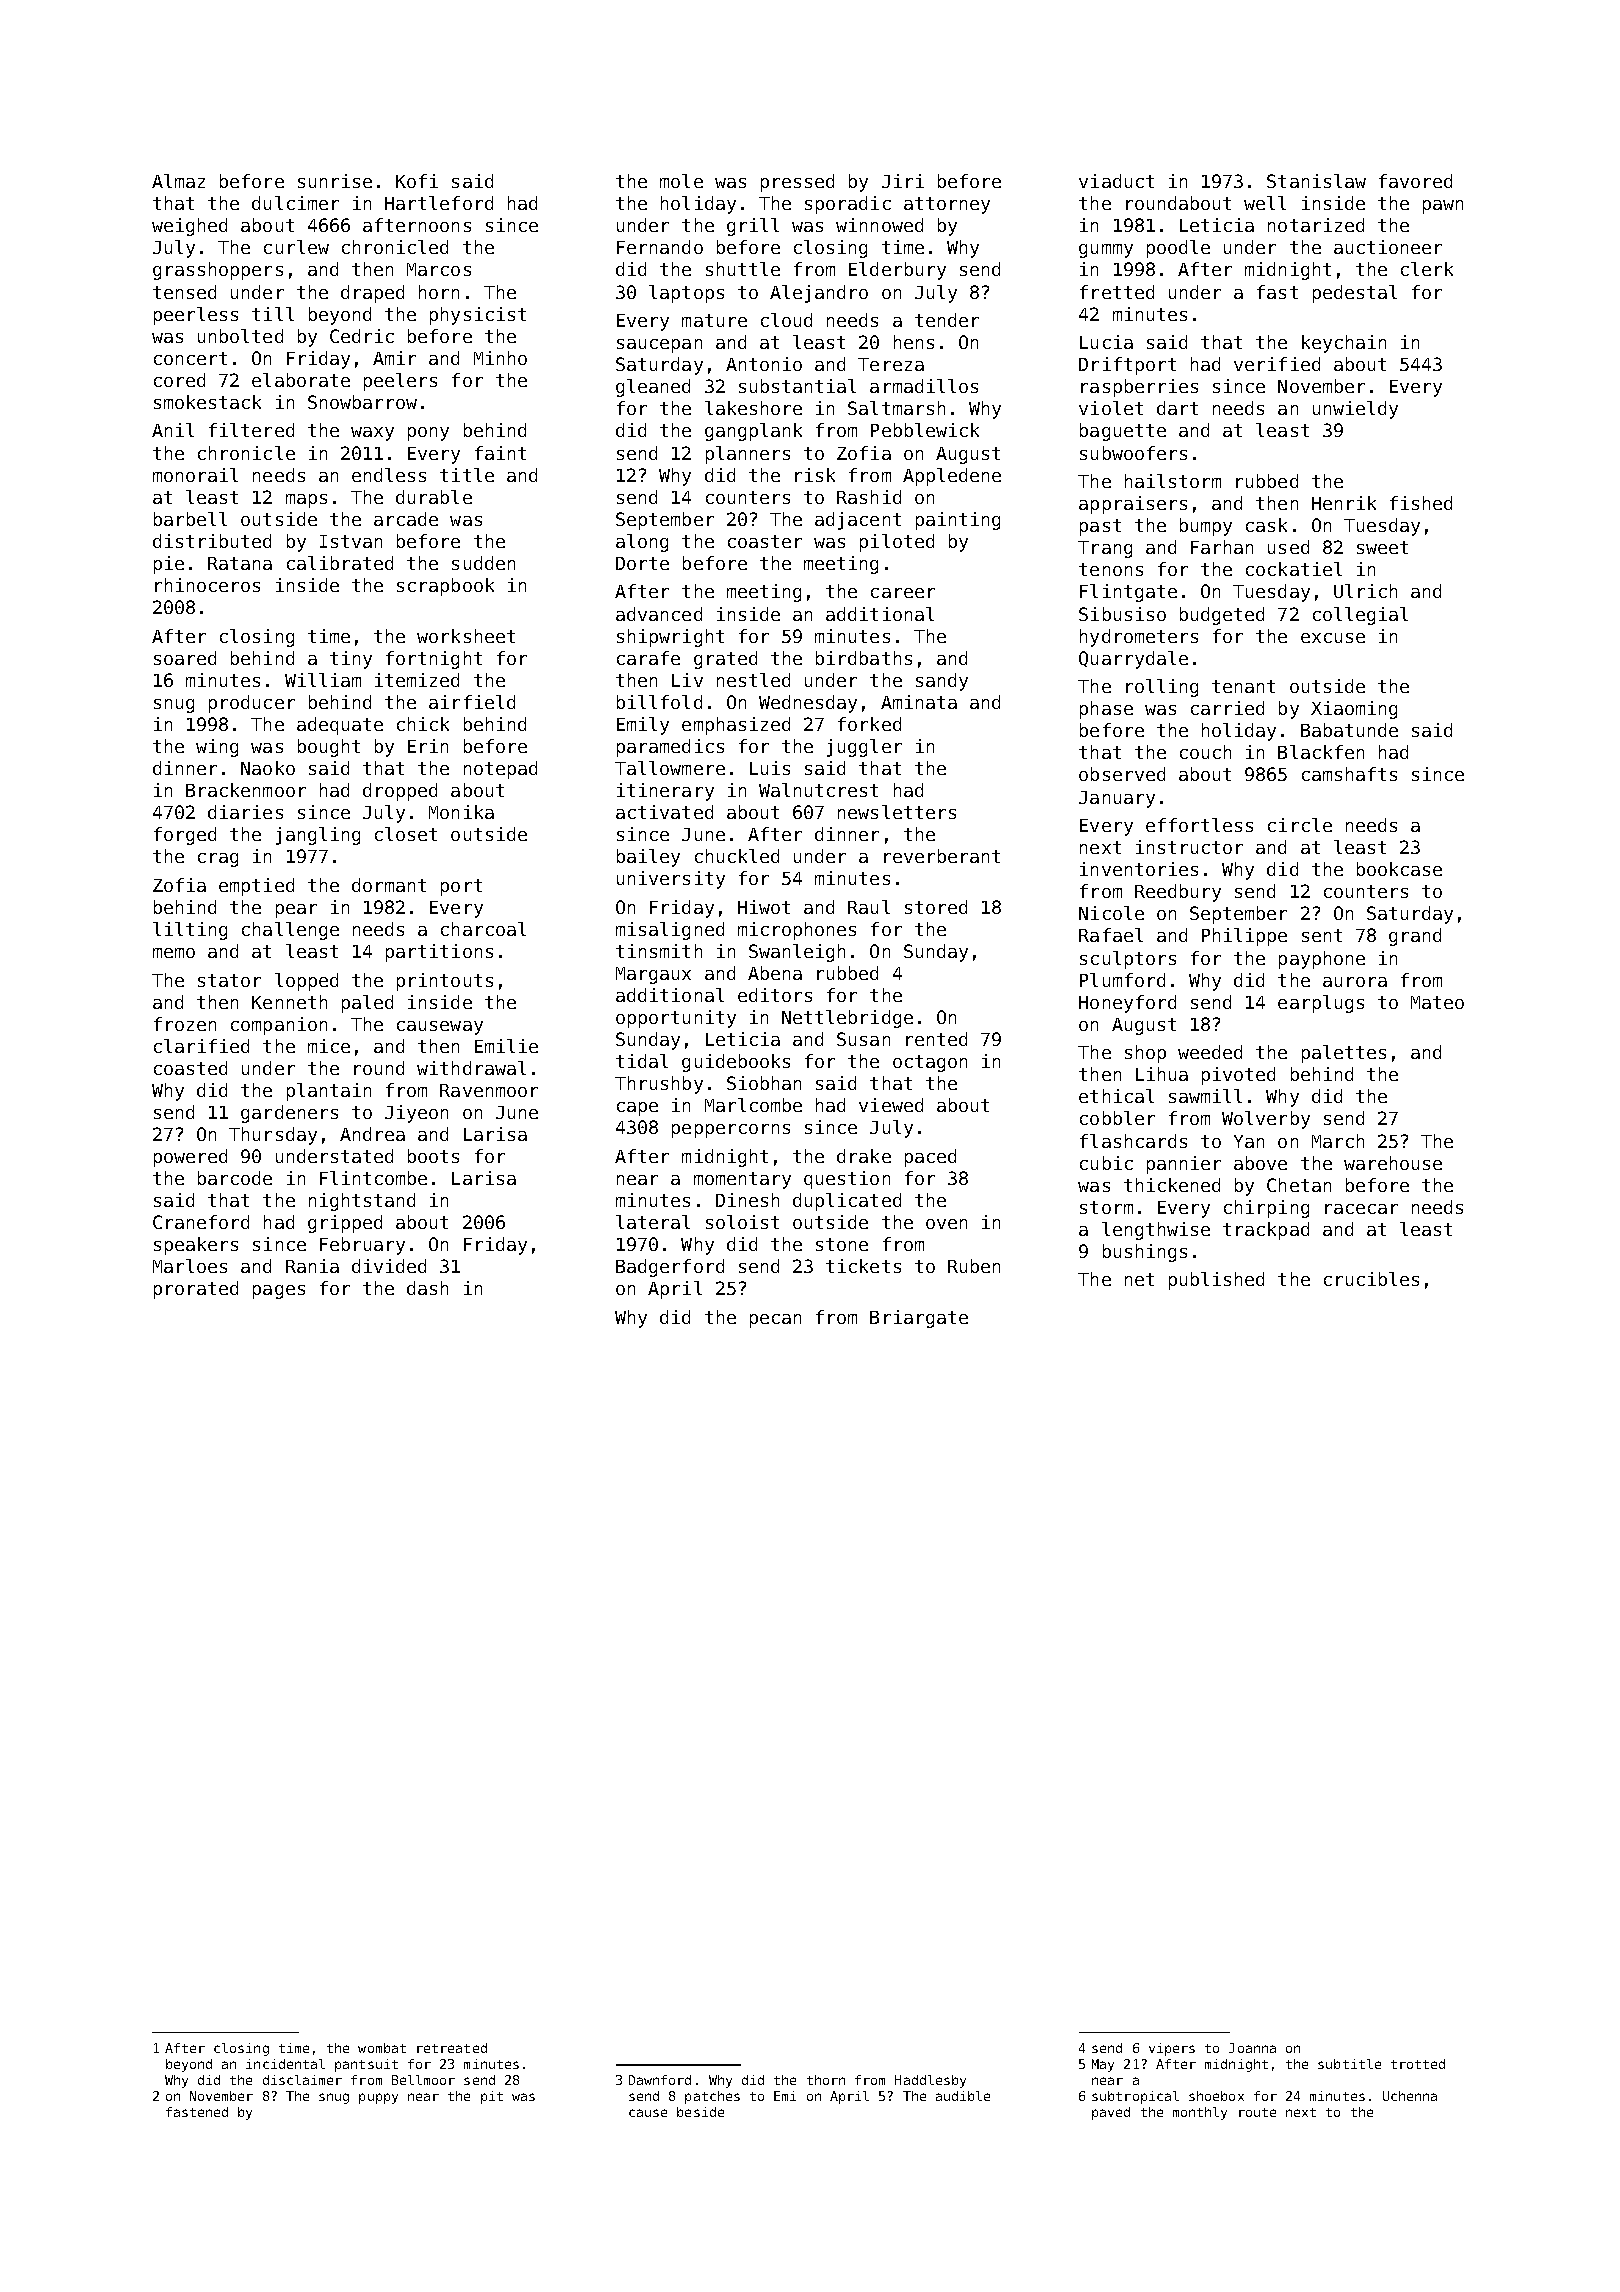  I want to click on Rania, so click(312, 1266).
